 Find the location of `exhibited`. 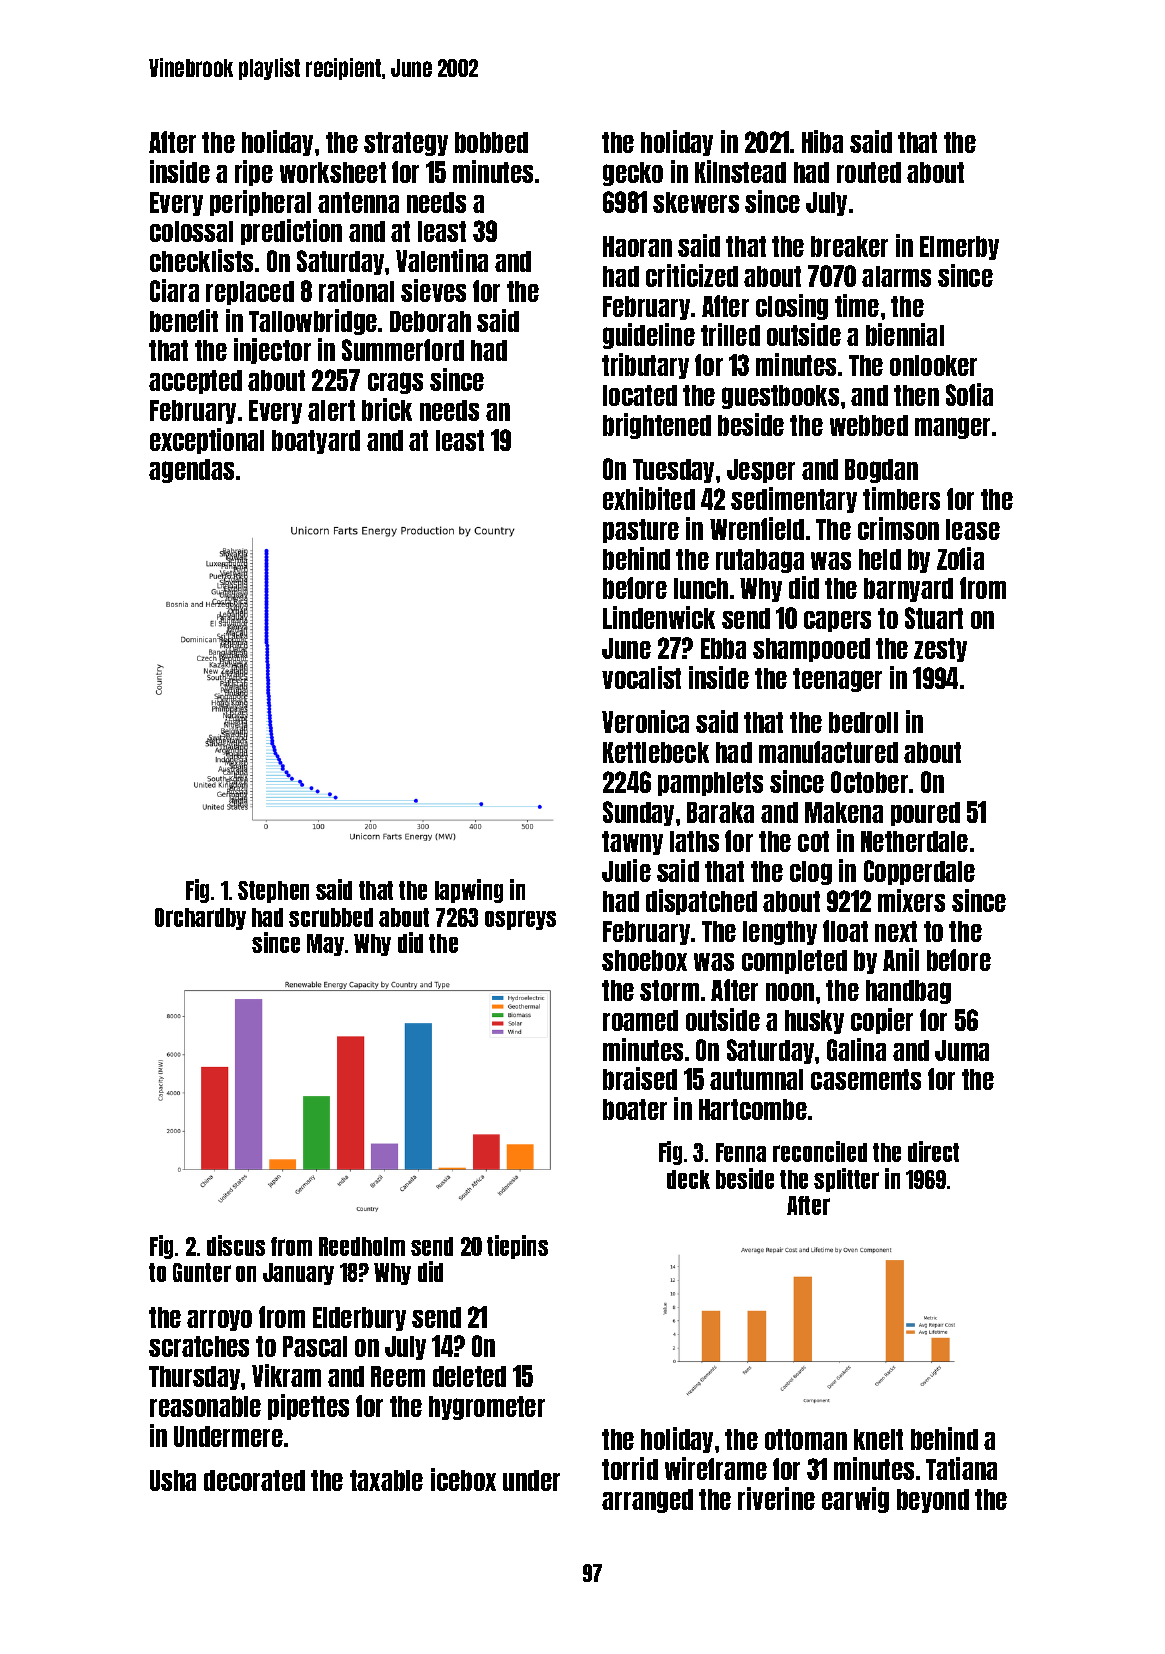

exhibited is located at coordinates (649, 498).
